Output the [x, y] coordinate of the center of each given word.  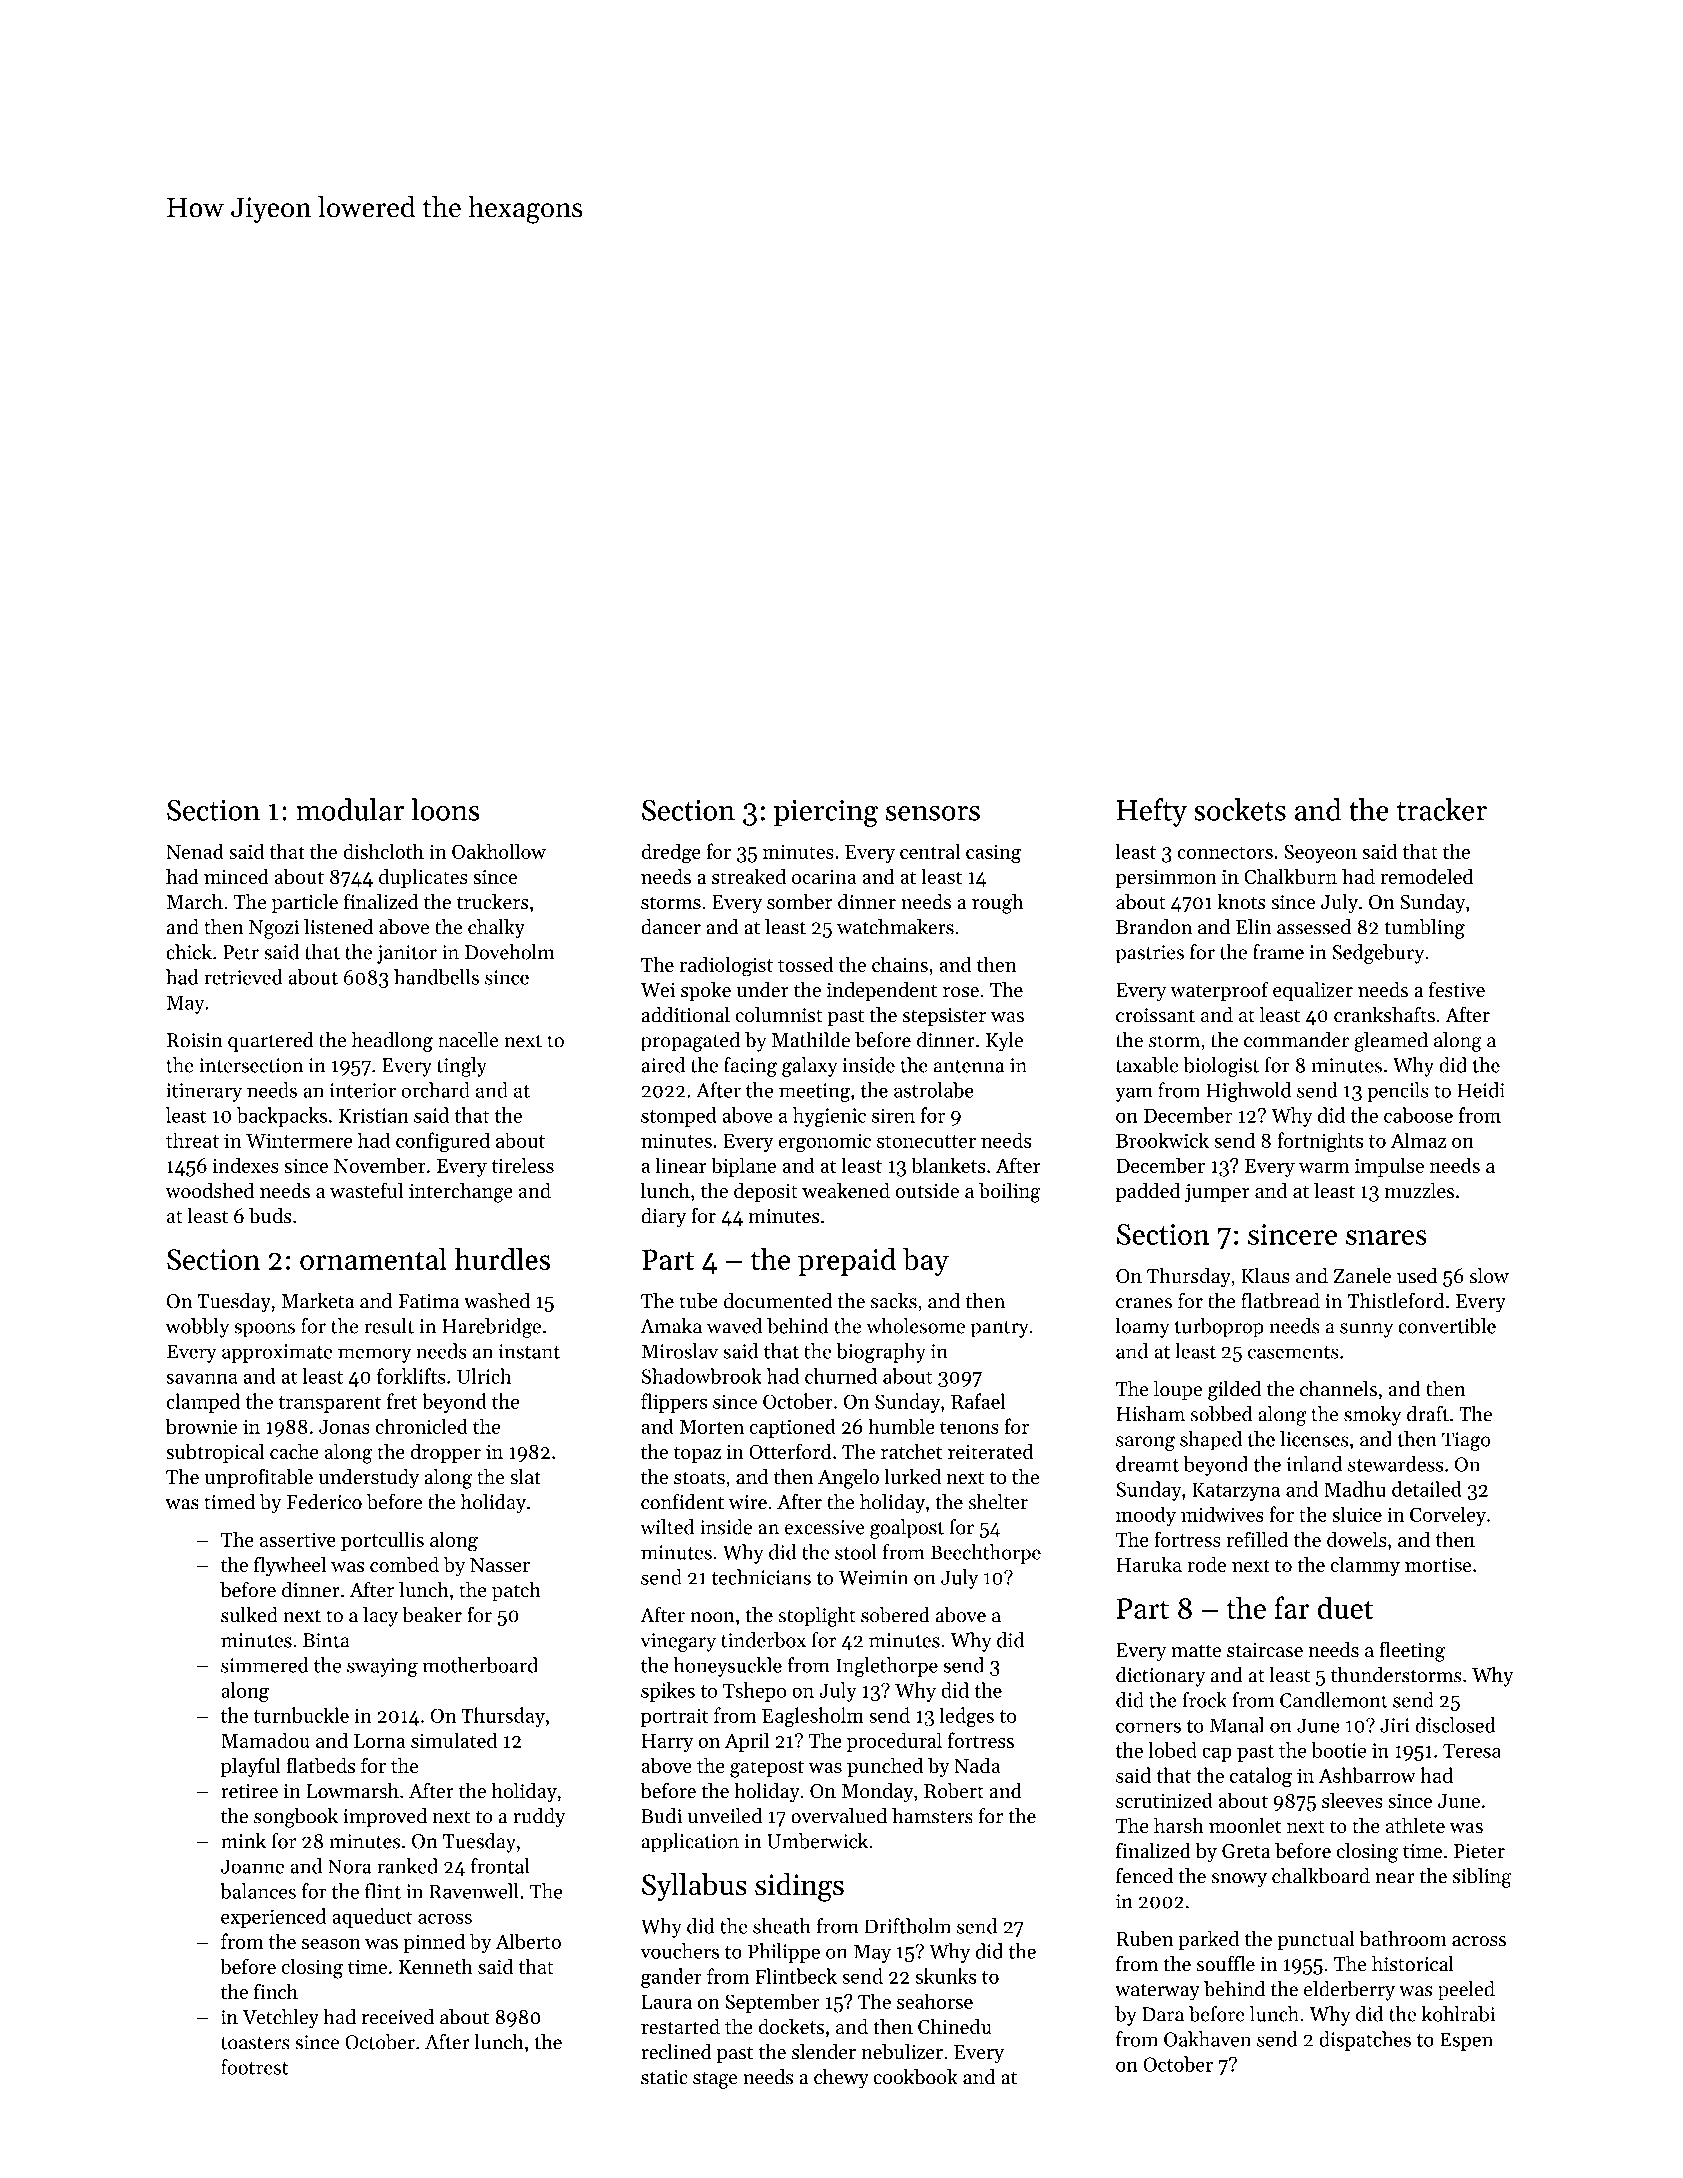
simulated [454, 1740]
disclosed [1455, 1725]
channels [1338, 1389]
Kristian [374, 1115]
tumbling [1425, 929]
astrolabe [934, 1090]
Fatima [428, 1301]
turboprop [1219, 1328]
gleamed [1391, 1042]
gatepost [767, 1769]
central [930, 851]
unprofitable [259, 1478]
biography [881, 1353]
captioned [793, 1428]
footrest [255, 2067]
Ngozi [274, 929]
